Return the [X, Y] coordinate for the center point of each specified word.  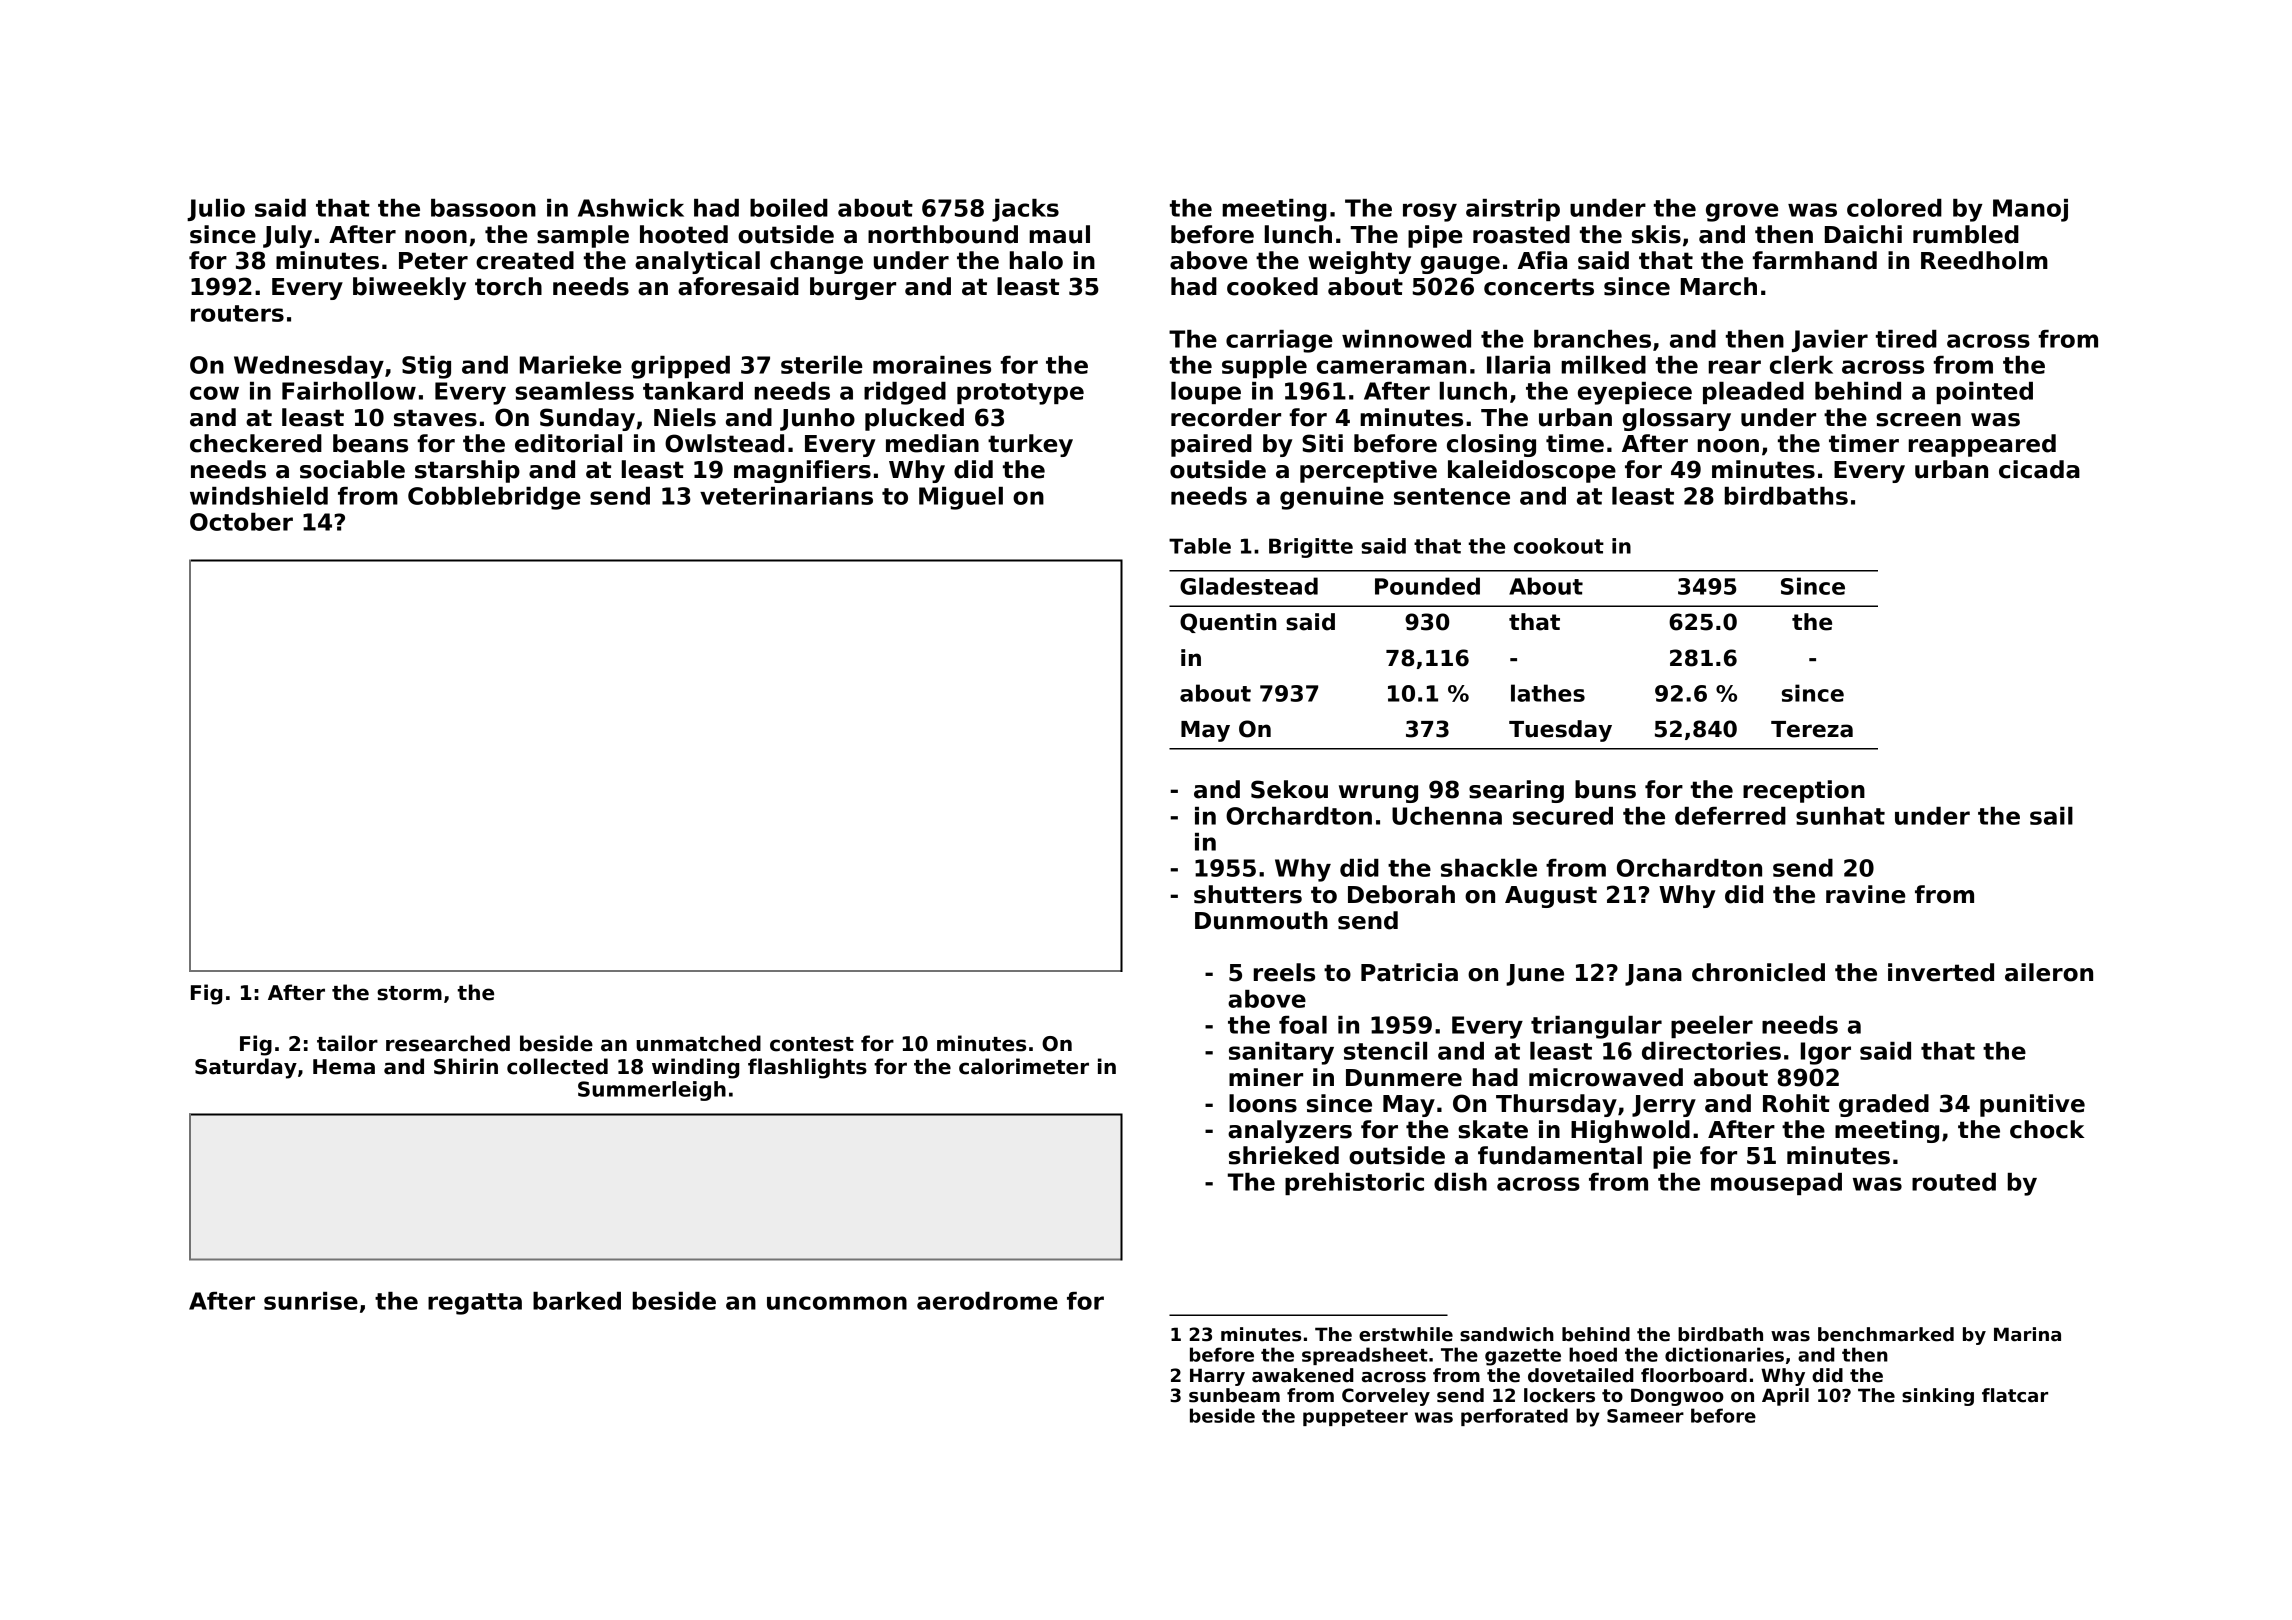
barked [577, 1301]
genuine [1332, 498]
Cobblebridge [494, 498]
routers [237, 313]
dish [1460, 1182]
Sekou [1289, 789]
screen [1918, 420]
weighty [1359, 262]
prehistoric [1354, 1184]
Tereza [1812, 729]
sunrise [311, 1301]
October [241, 522]
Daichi [1863, 234]
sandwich [1507, 1334]
